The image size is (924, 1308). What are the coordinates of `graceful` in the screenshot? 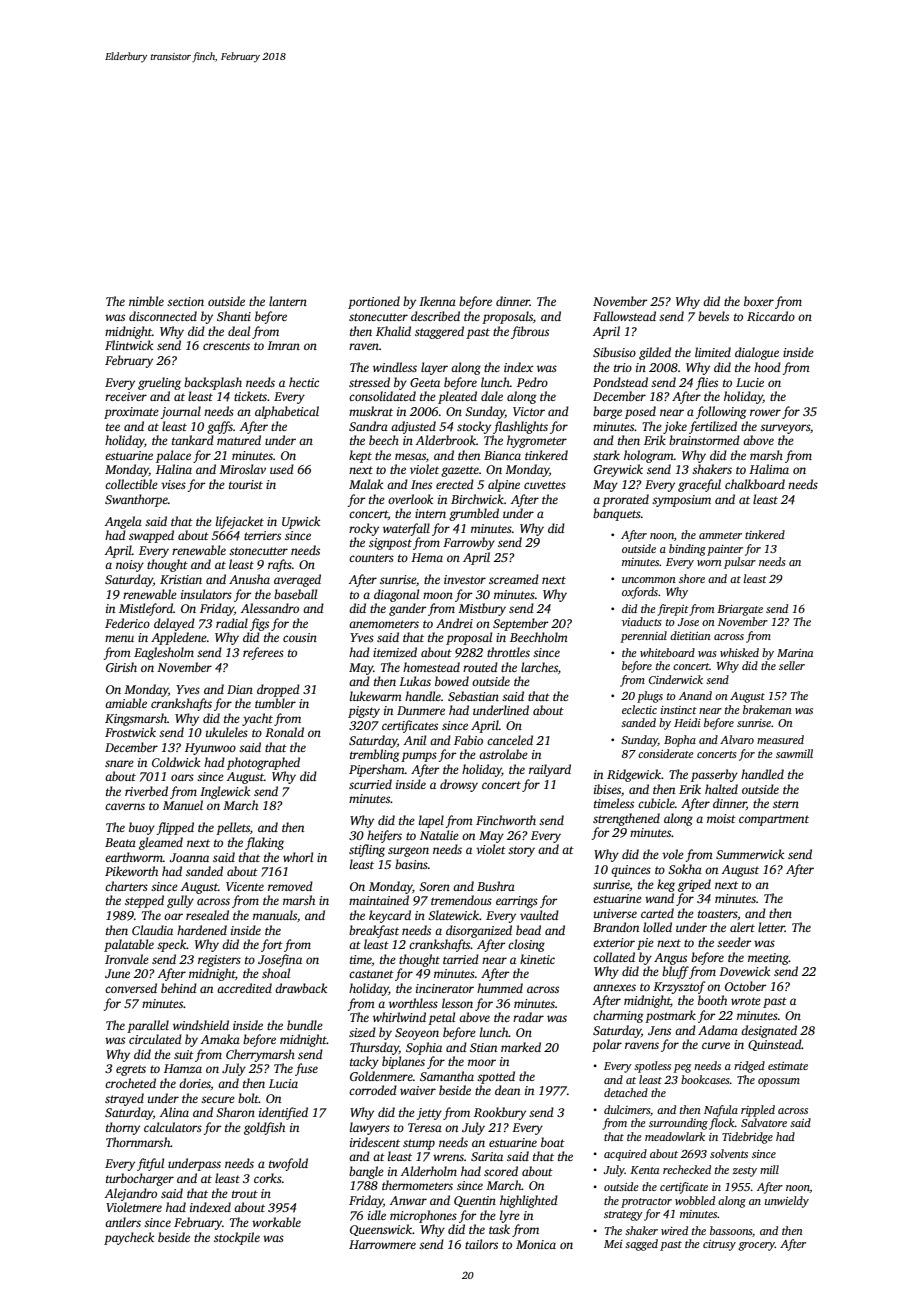 It's located at (699, 485).
